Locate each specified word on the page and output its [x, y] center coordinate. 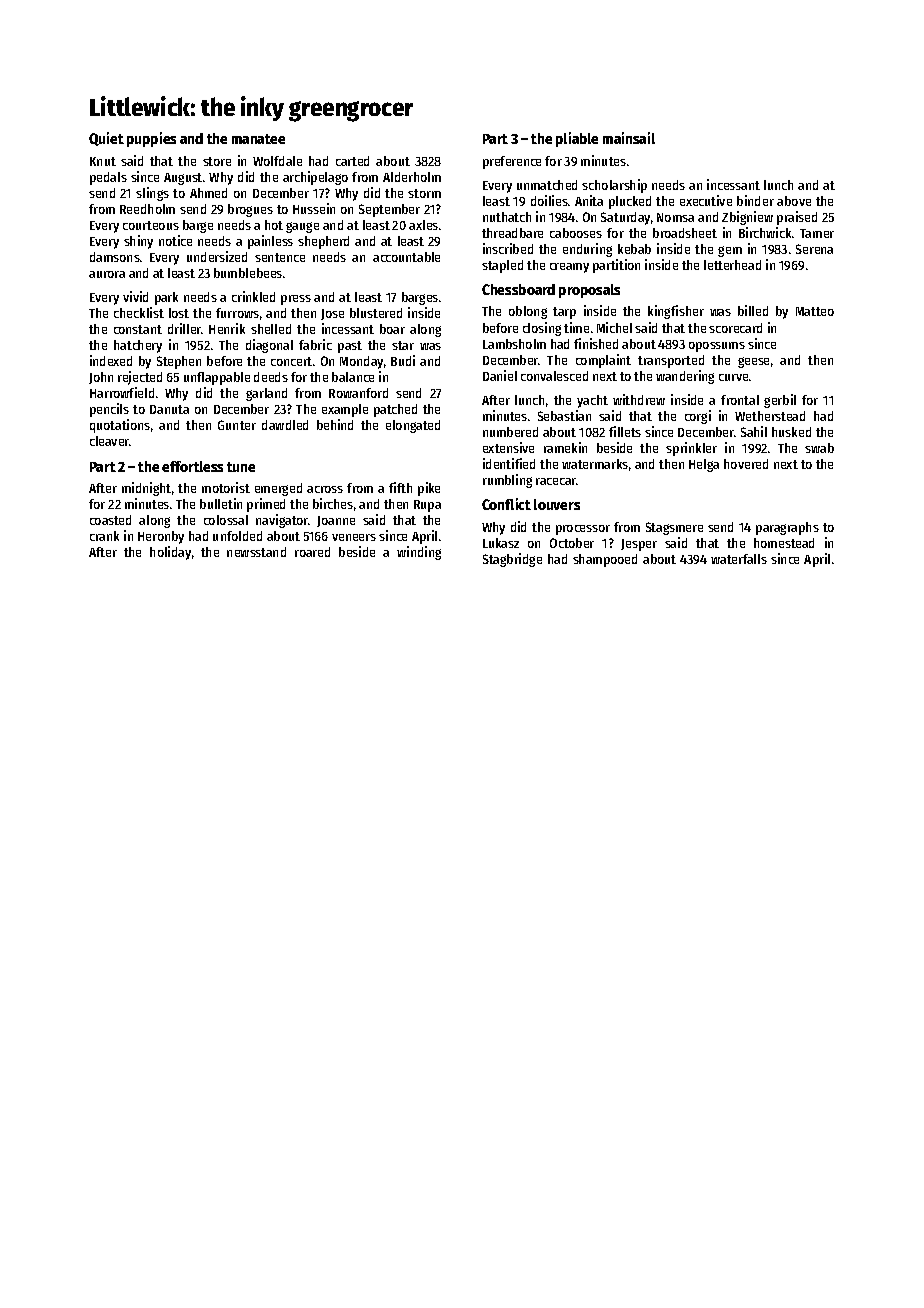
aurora [107, 274]
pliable [577, 139]
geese [753, 362]
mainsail [629, 138]
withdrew [639, 399]
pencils [109, 410]
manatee [258, 139]
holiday [170, 553]
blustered [376, 313]
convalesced [554, 376]
